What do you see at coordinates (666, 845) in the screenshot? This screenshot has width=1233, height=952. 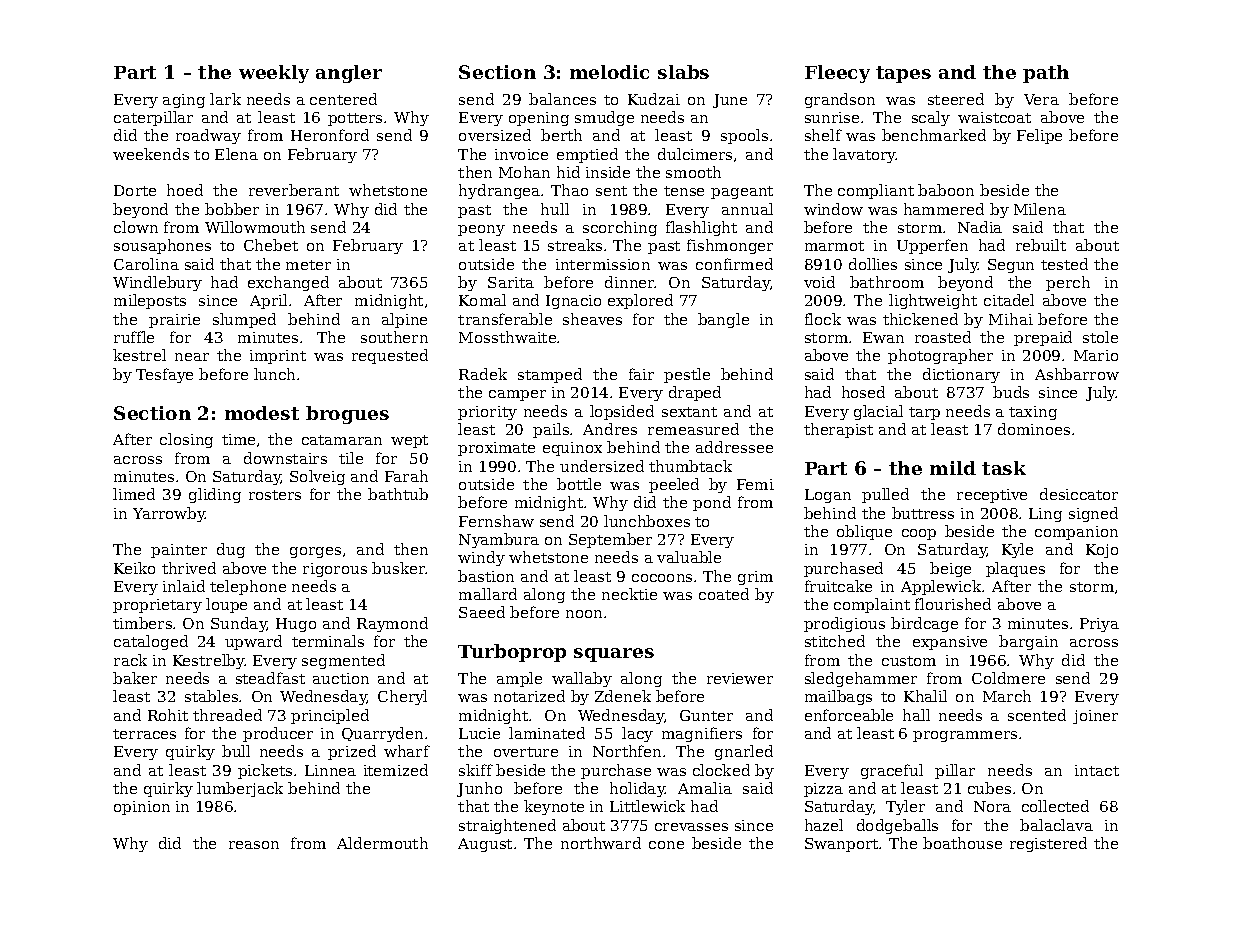 I see `cone` at bounding box center [666, 845].
